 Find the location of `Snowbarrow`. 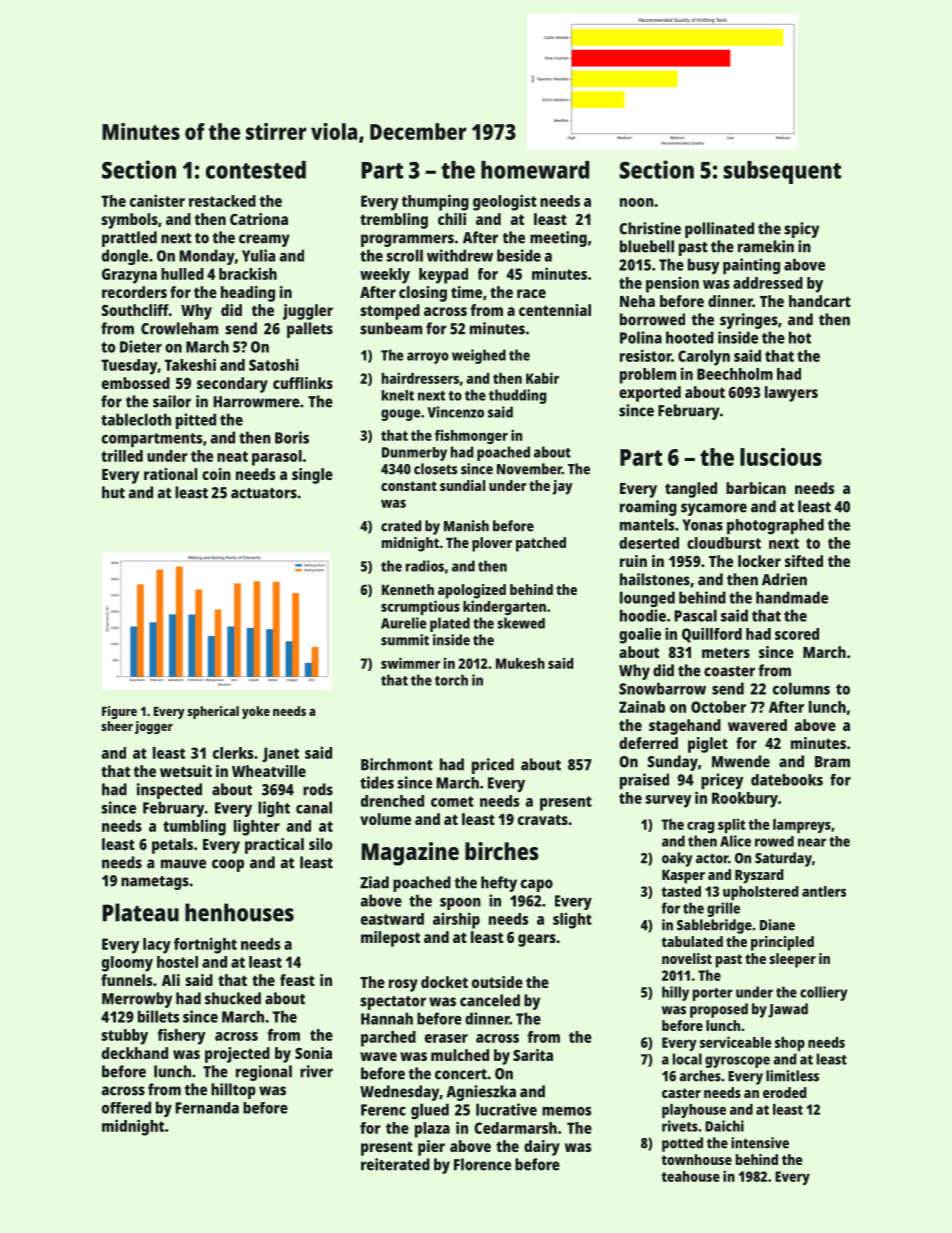

Snowbarrow is located at coordinates (662, 688).
